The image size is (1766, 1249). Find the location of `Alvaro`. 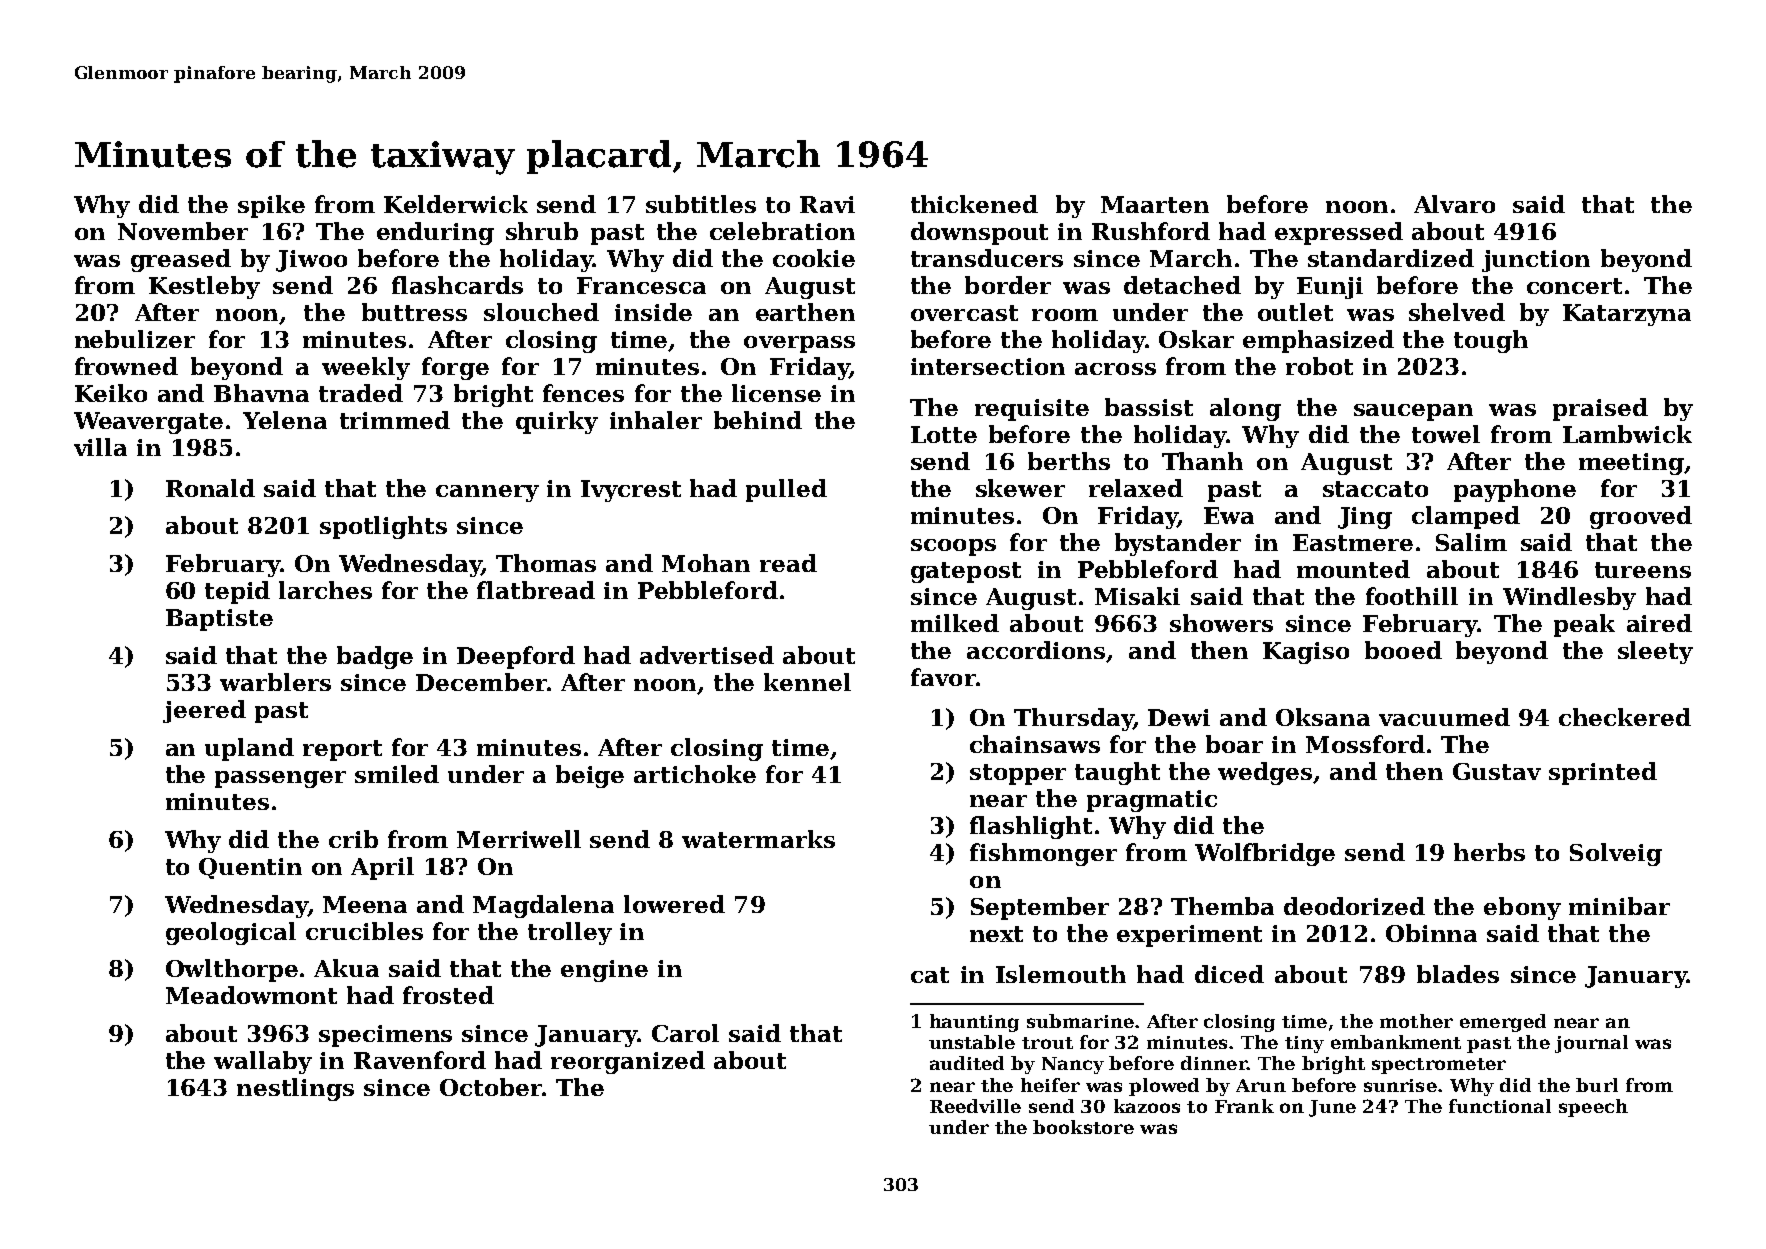

Alvaro is located at coordinates (1454, 204).
